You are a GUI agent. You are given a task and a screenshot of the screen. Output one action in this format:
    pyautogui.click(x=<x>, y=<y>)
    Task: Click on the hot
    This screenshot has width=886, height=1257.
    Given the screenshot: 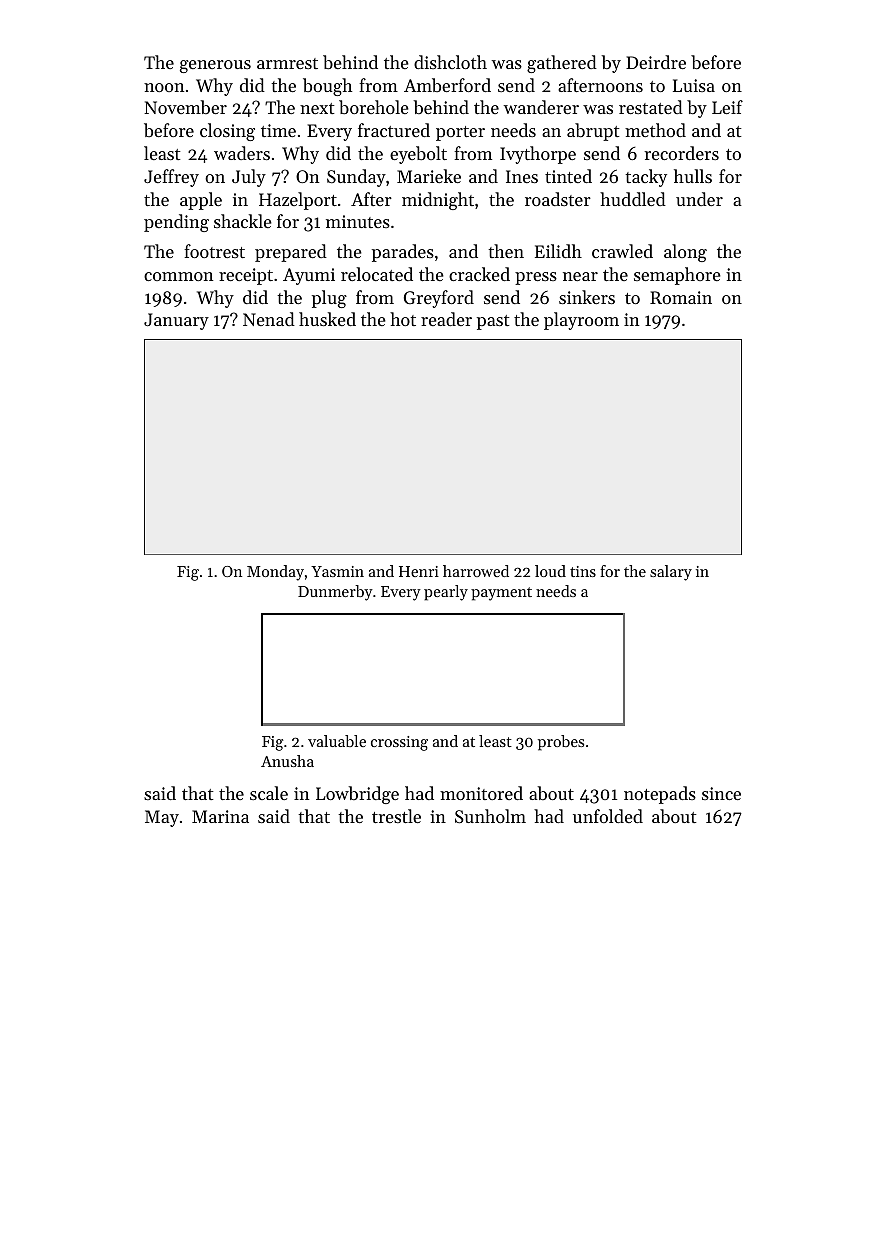 What is the action you would take?
    pyautogui.click(x=403, y=319)
